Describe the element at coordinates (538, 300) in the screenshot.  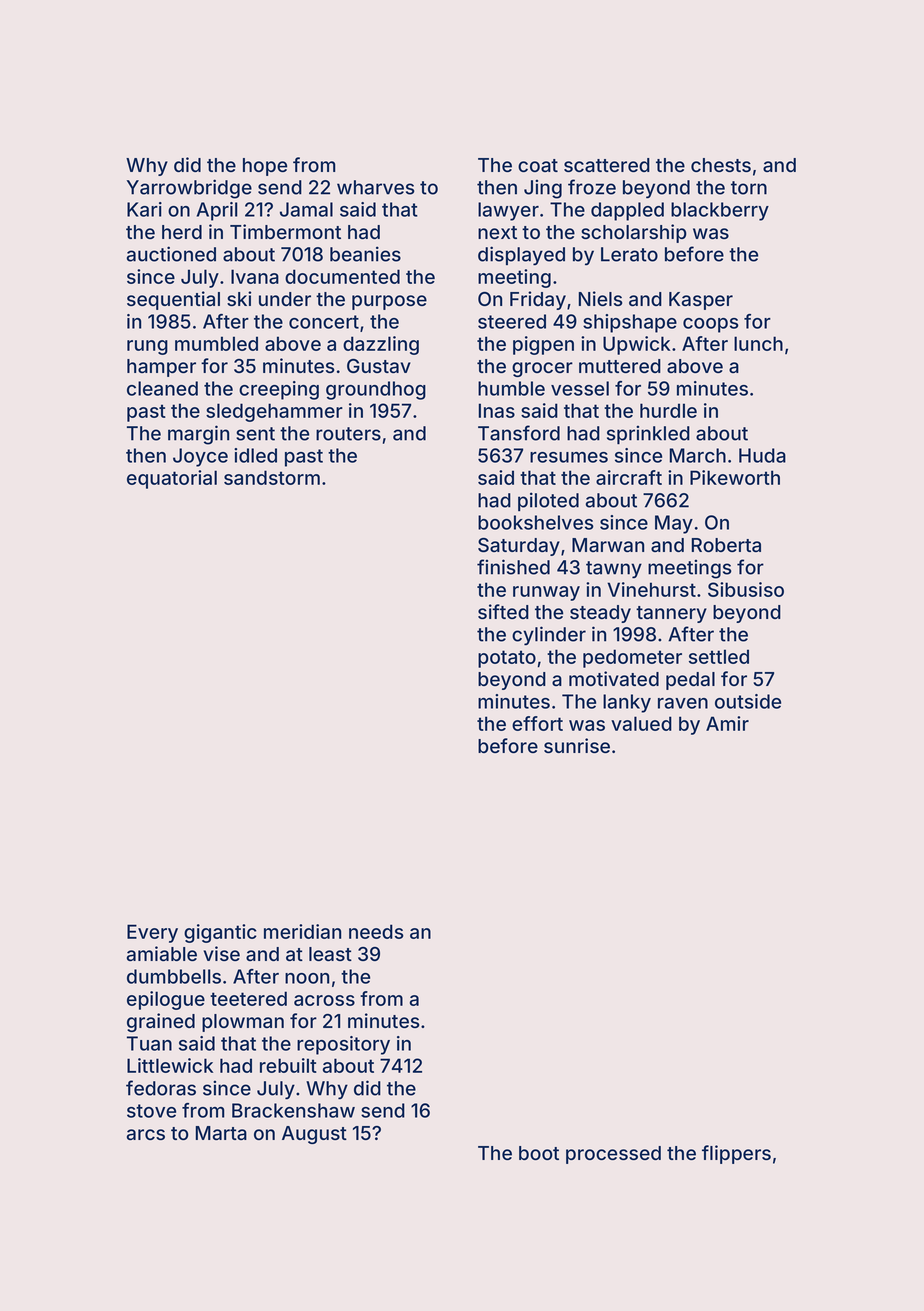
I see `Friday` at that location.
